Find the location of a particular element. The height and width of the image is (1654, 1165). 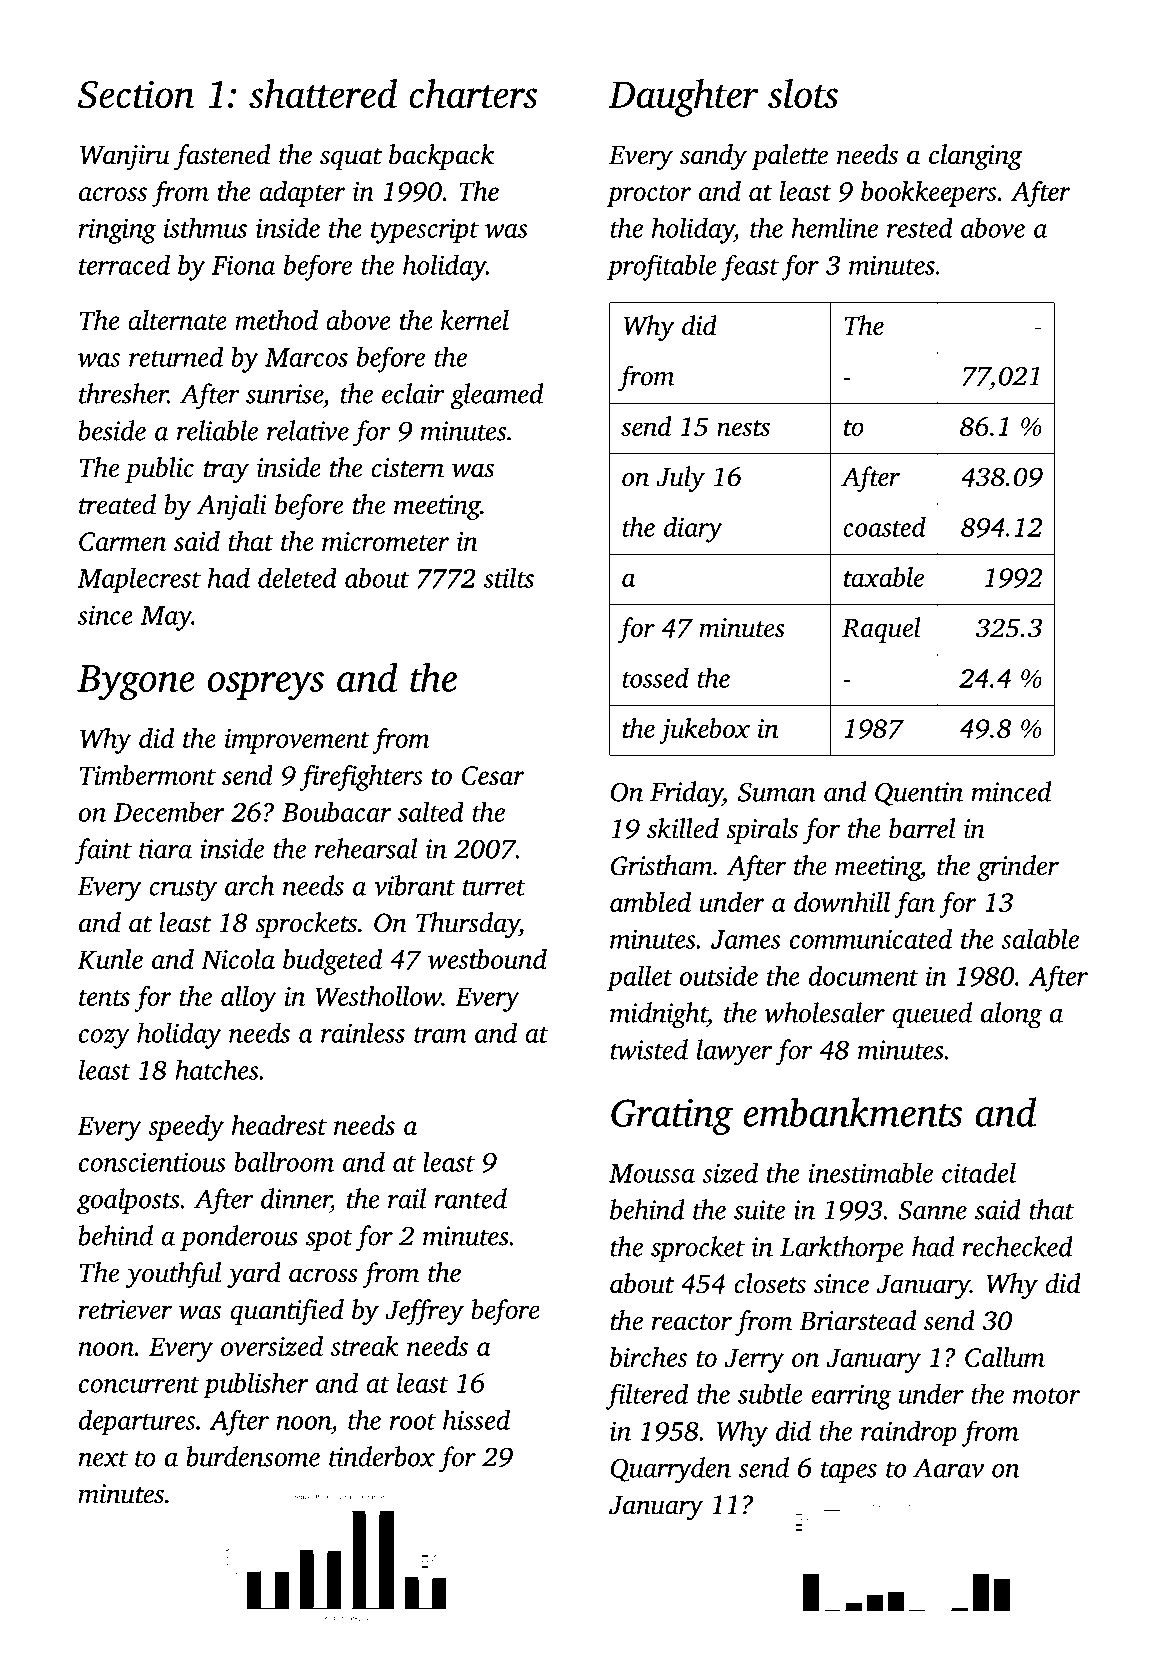

Moussa is located at coordinates (652, 1173).
